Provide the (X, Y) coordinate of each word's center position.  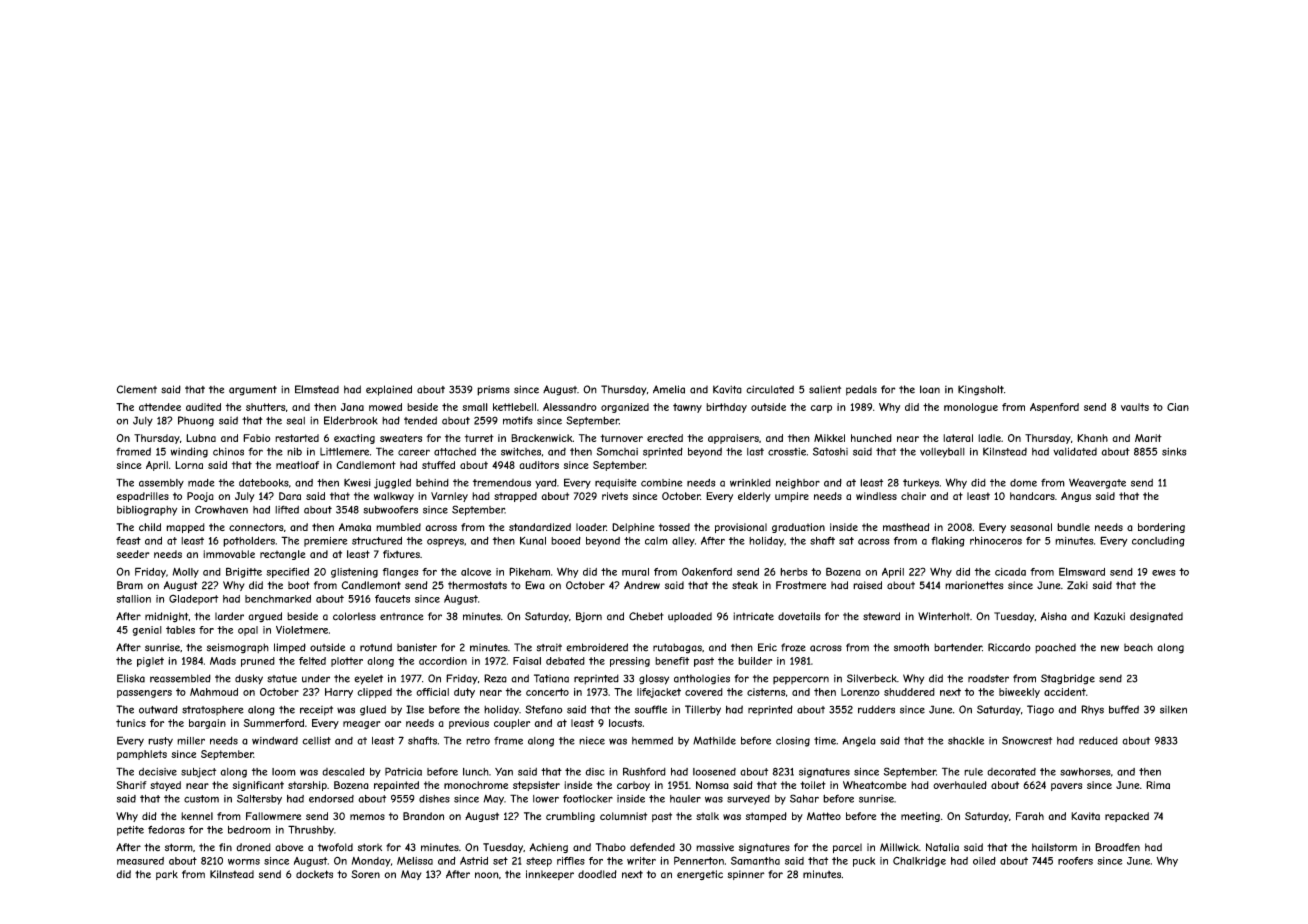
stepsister (536, 786)
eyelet (368, 679)
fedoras (166, 829)
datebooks (264, 482)
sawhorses (1085, 772)
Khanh (1092, 438)
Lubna (201, 438)
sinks (1174, 452)
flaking (948, 541)
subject (198, 773)
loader (591, 527)
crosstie (787, 452)
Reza (495, 678)
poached (1055, 648)
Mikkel (829, 438)
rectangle (282, 555)
